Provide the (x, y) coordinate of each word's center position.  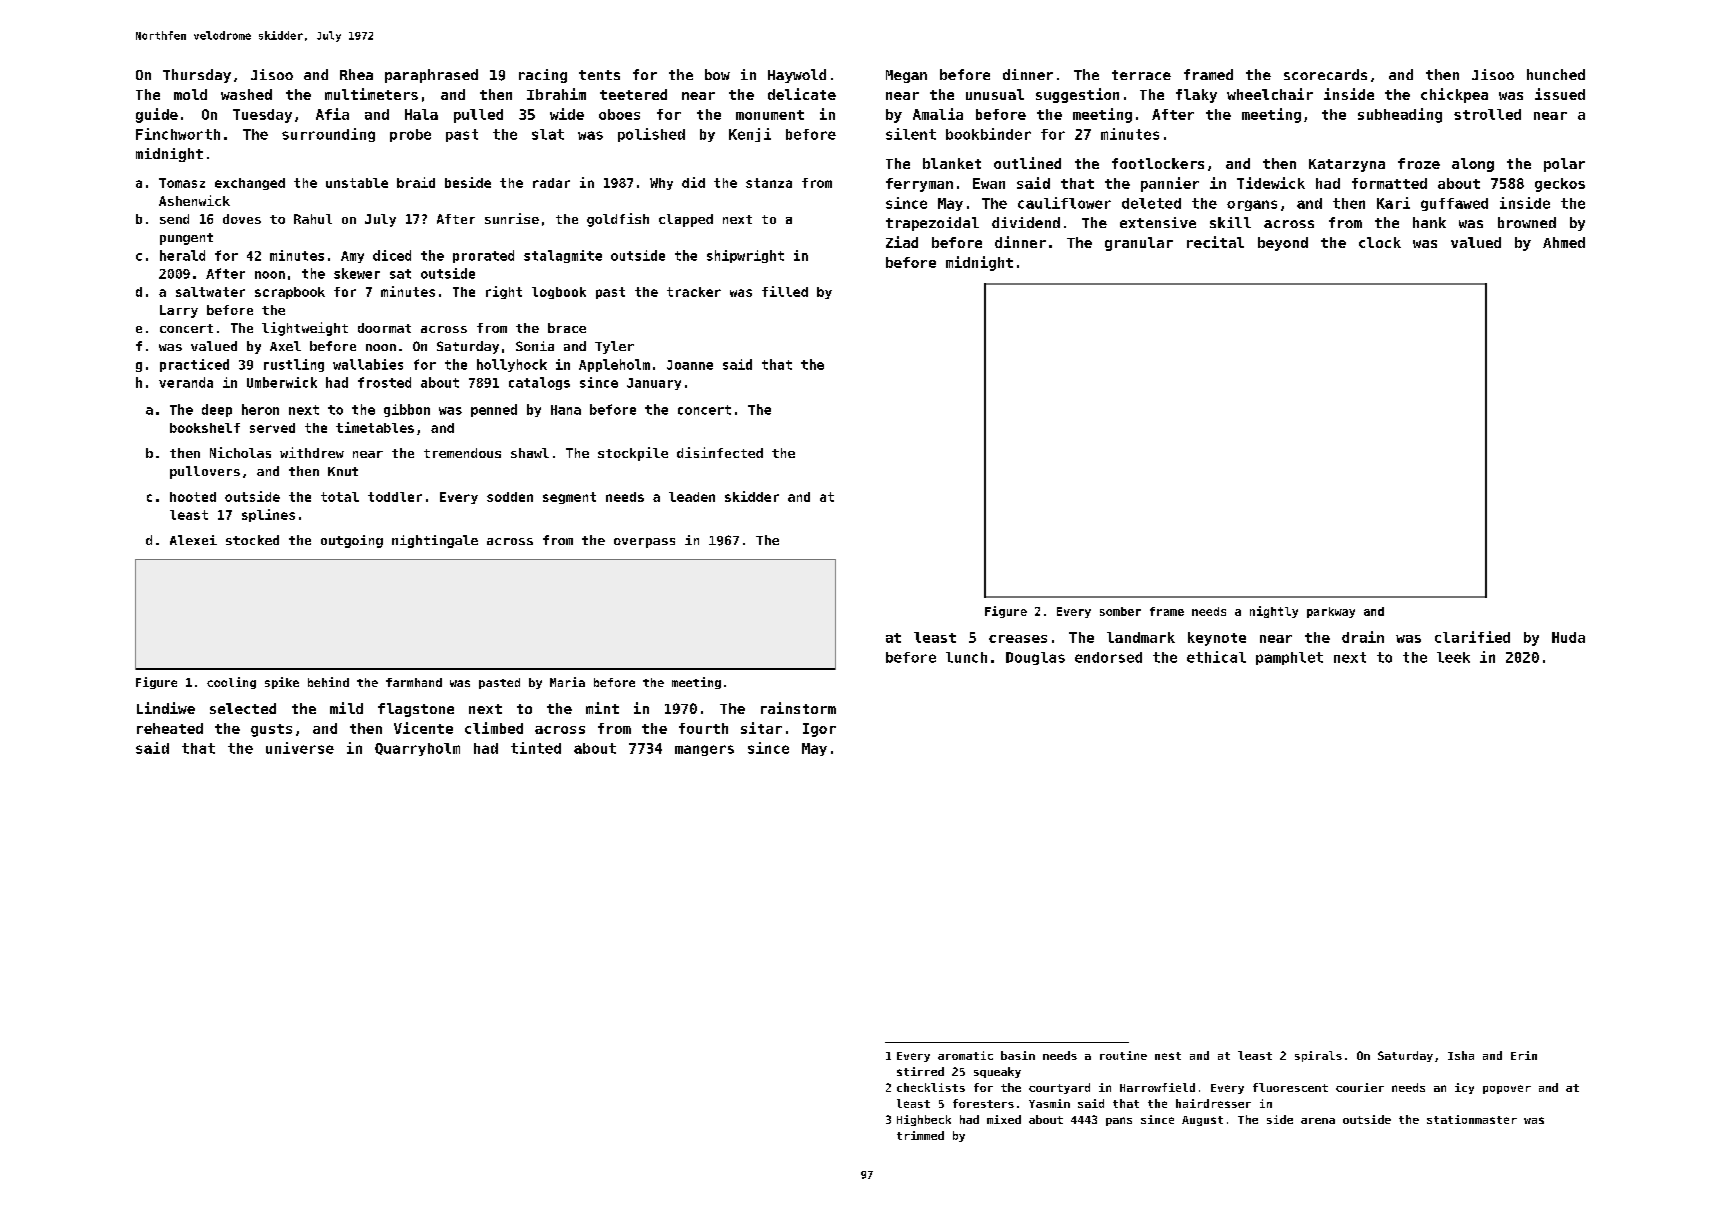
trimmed (920, 1135)
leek (1453, 657)
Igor (819, 730)
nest (1168, 1056)
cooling (231, 683)
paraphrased (431, 76)
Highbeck (924, 1120)
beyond (1283, 244)
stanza (769, 183)
